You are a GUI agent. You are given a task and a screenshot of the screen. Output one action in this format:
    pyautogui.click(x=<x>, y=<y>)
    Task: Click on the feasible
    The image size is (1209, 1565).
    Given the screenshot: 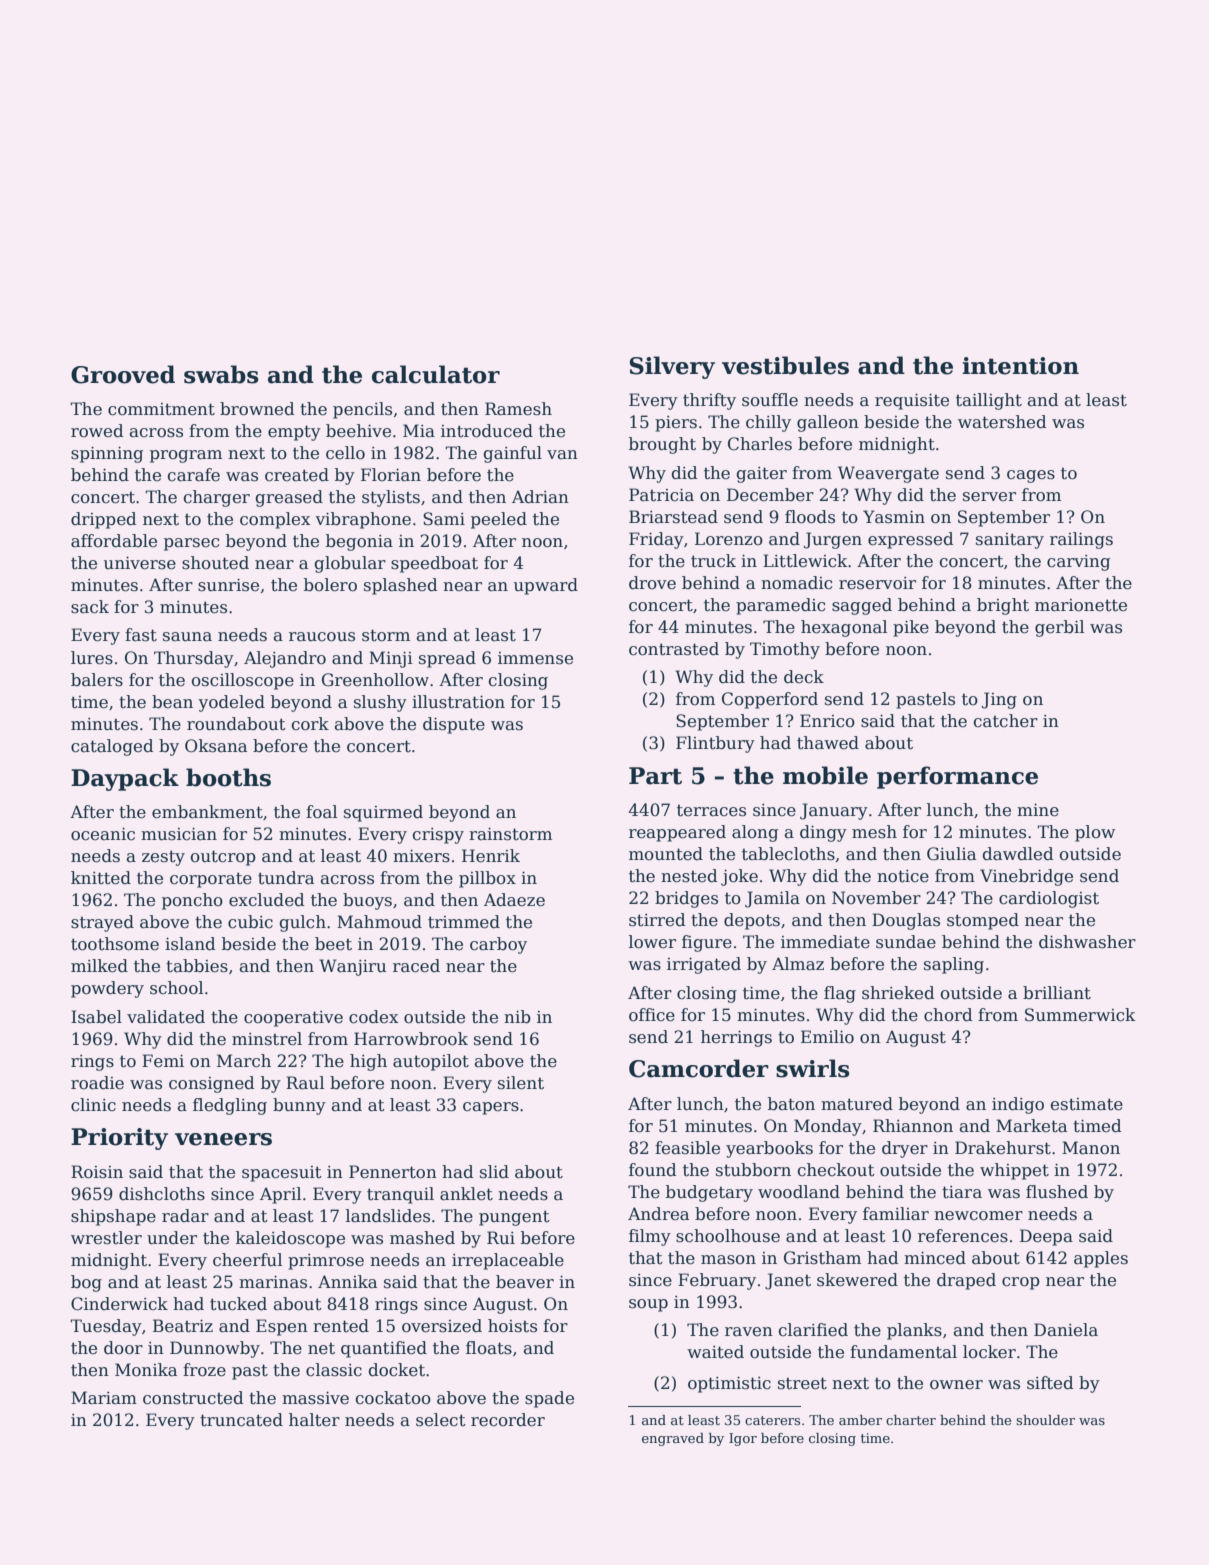 What is the action you would take?
    pyautogui.click(x=687, y=1148)
